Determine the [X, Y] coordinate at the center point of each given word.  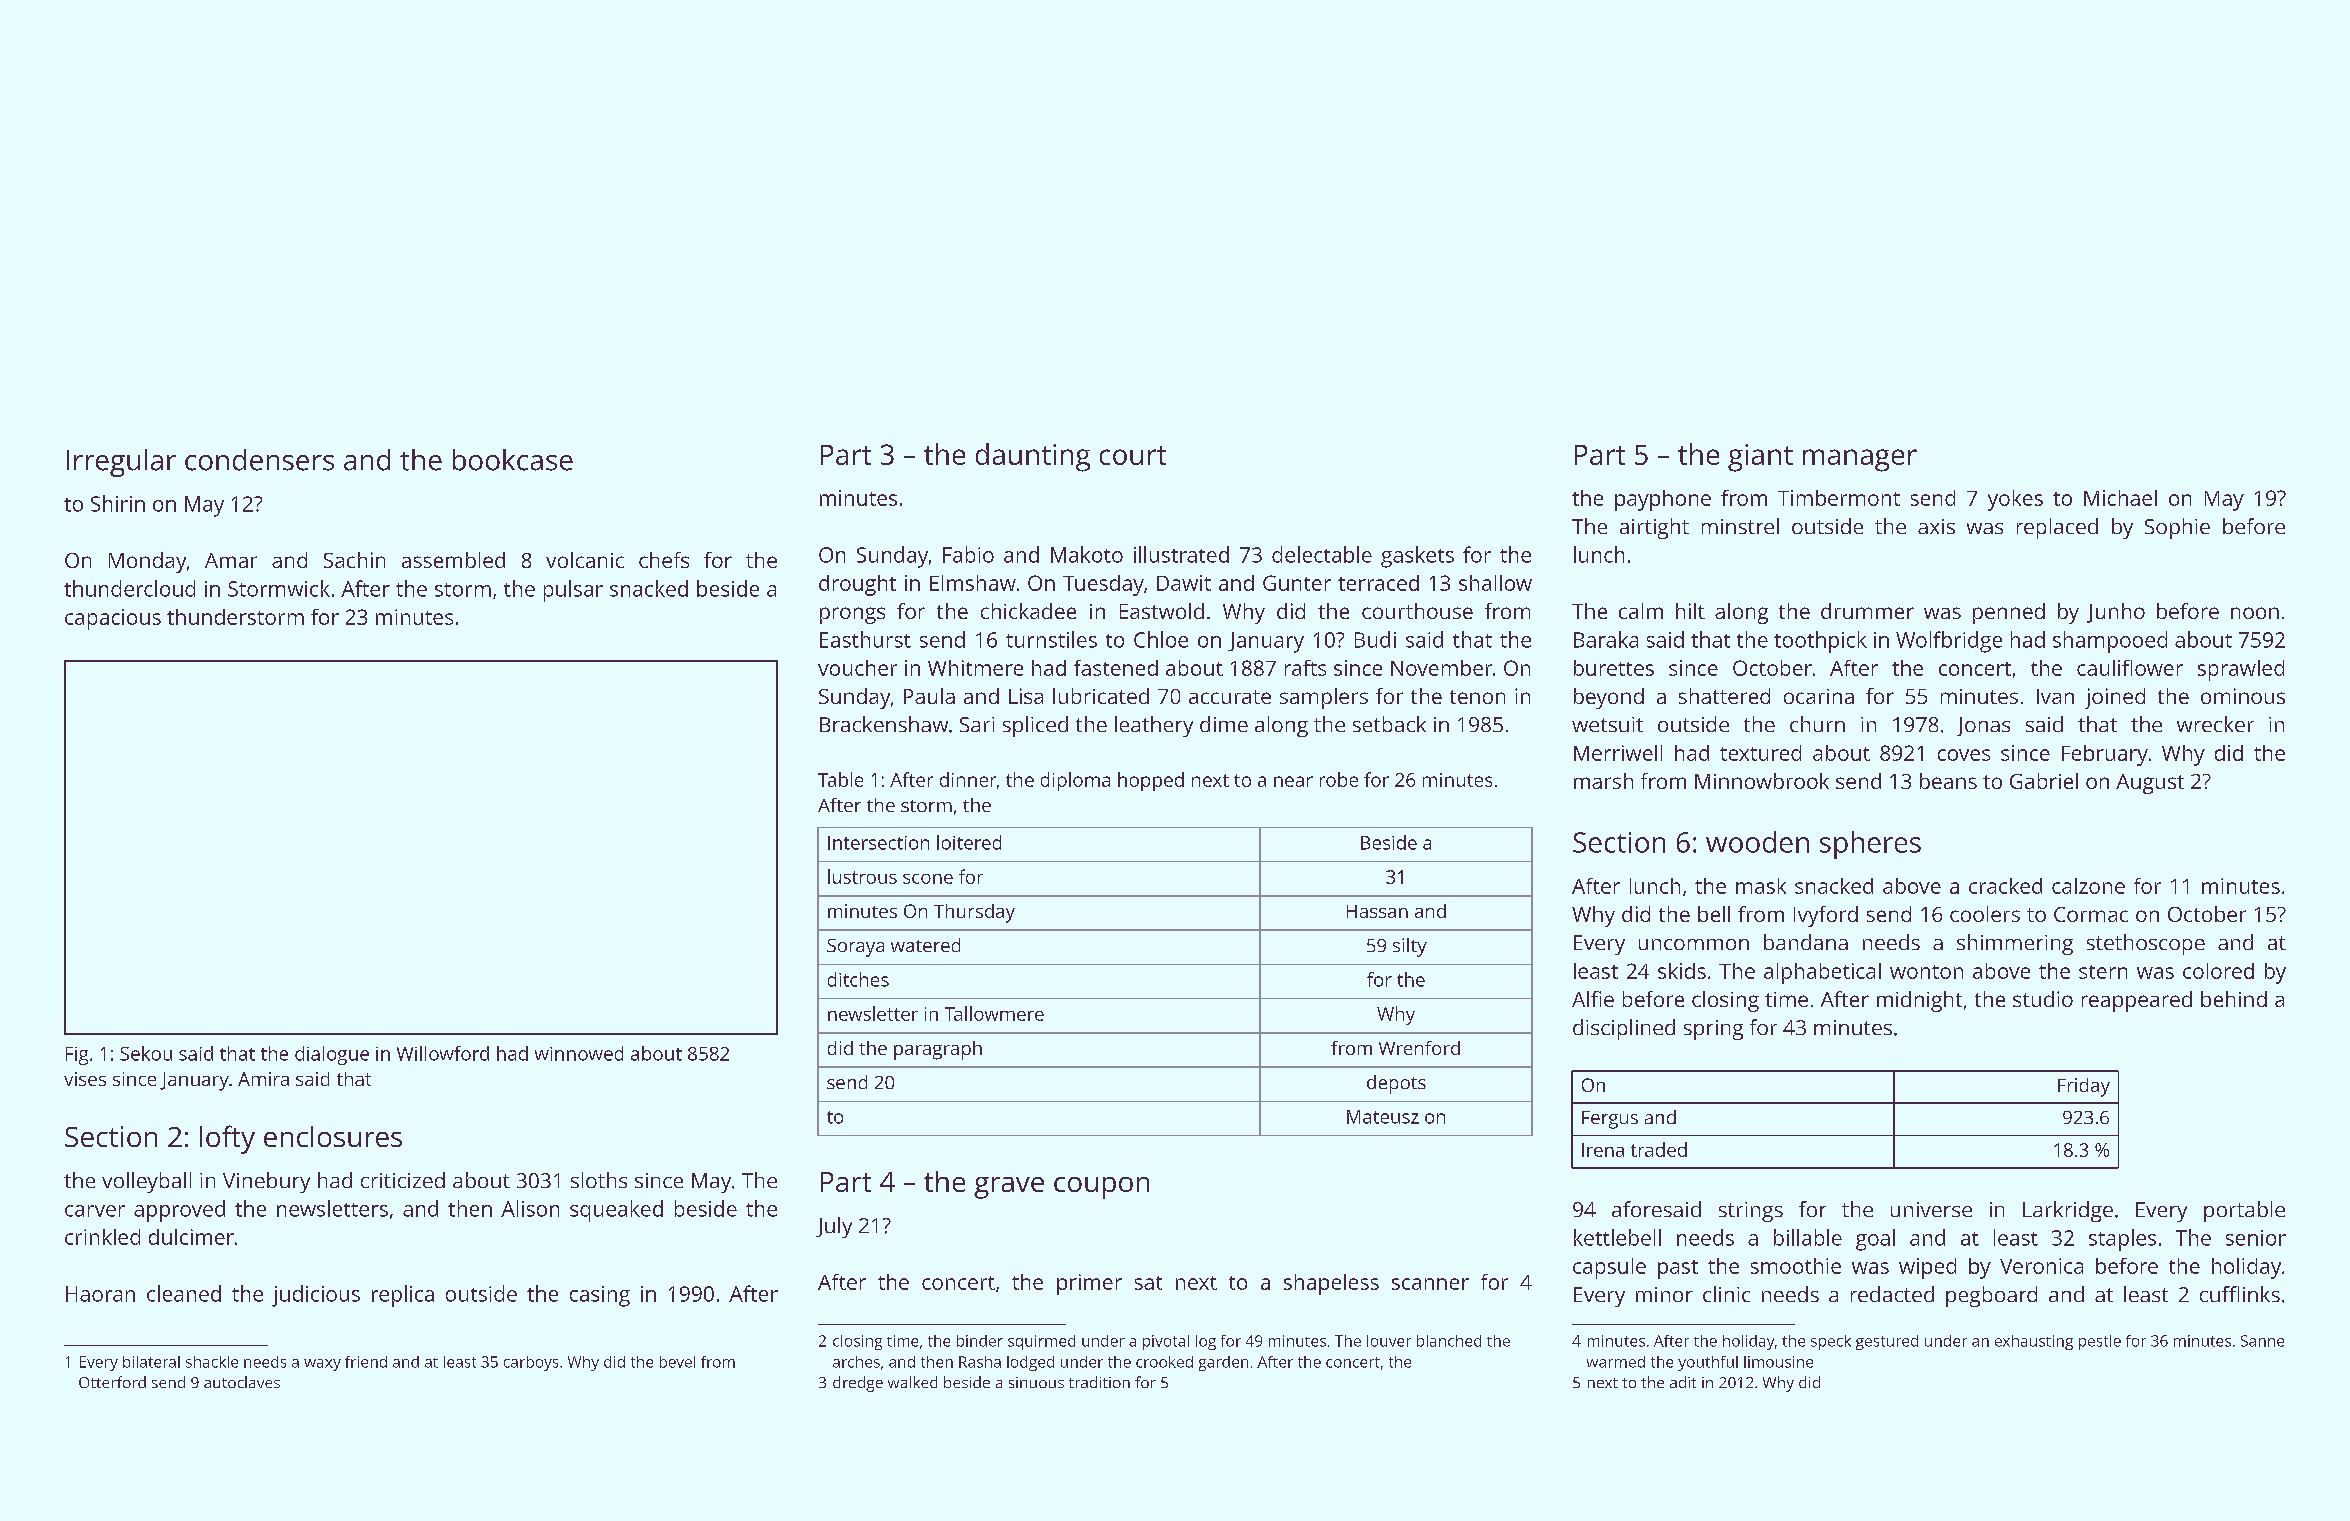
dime [1224, 724]
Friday [2084, 1087]
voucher [857, 668]
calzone [2088, 886]
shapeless [1331, 1284]
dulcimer [191, 1237]
